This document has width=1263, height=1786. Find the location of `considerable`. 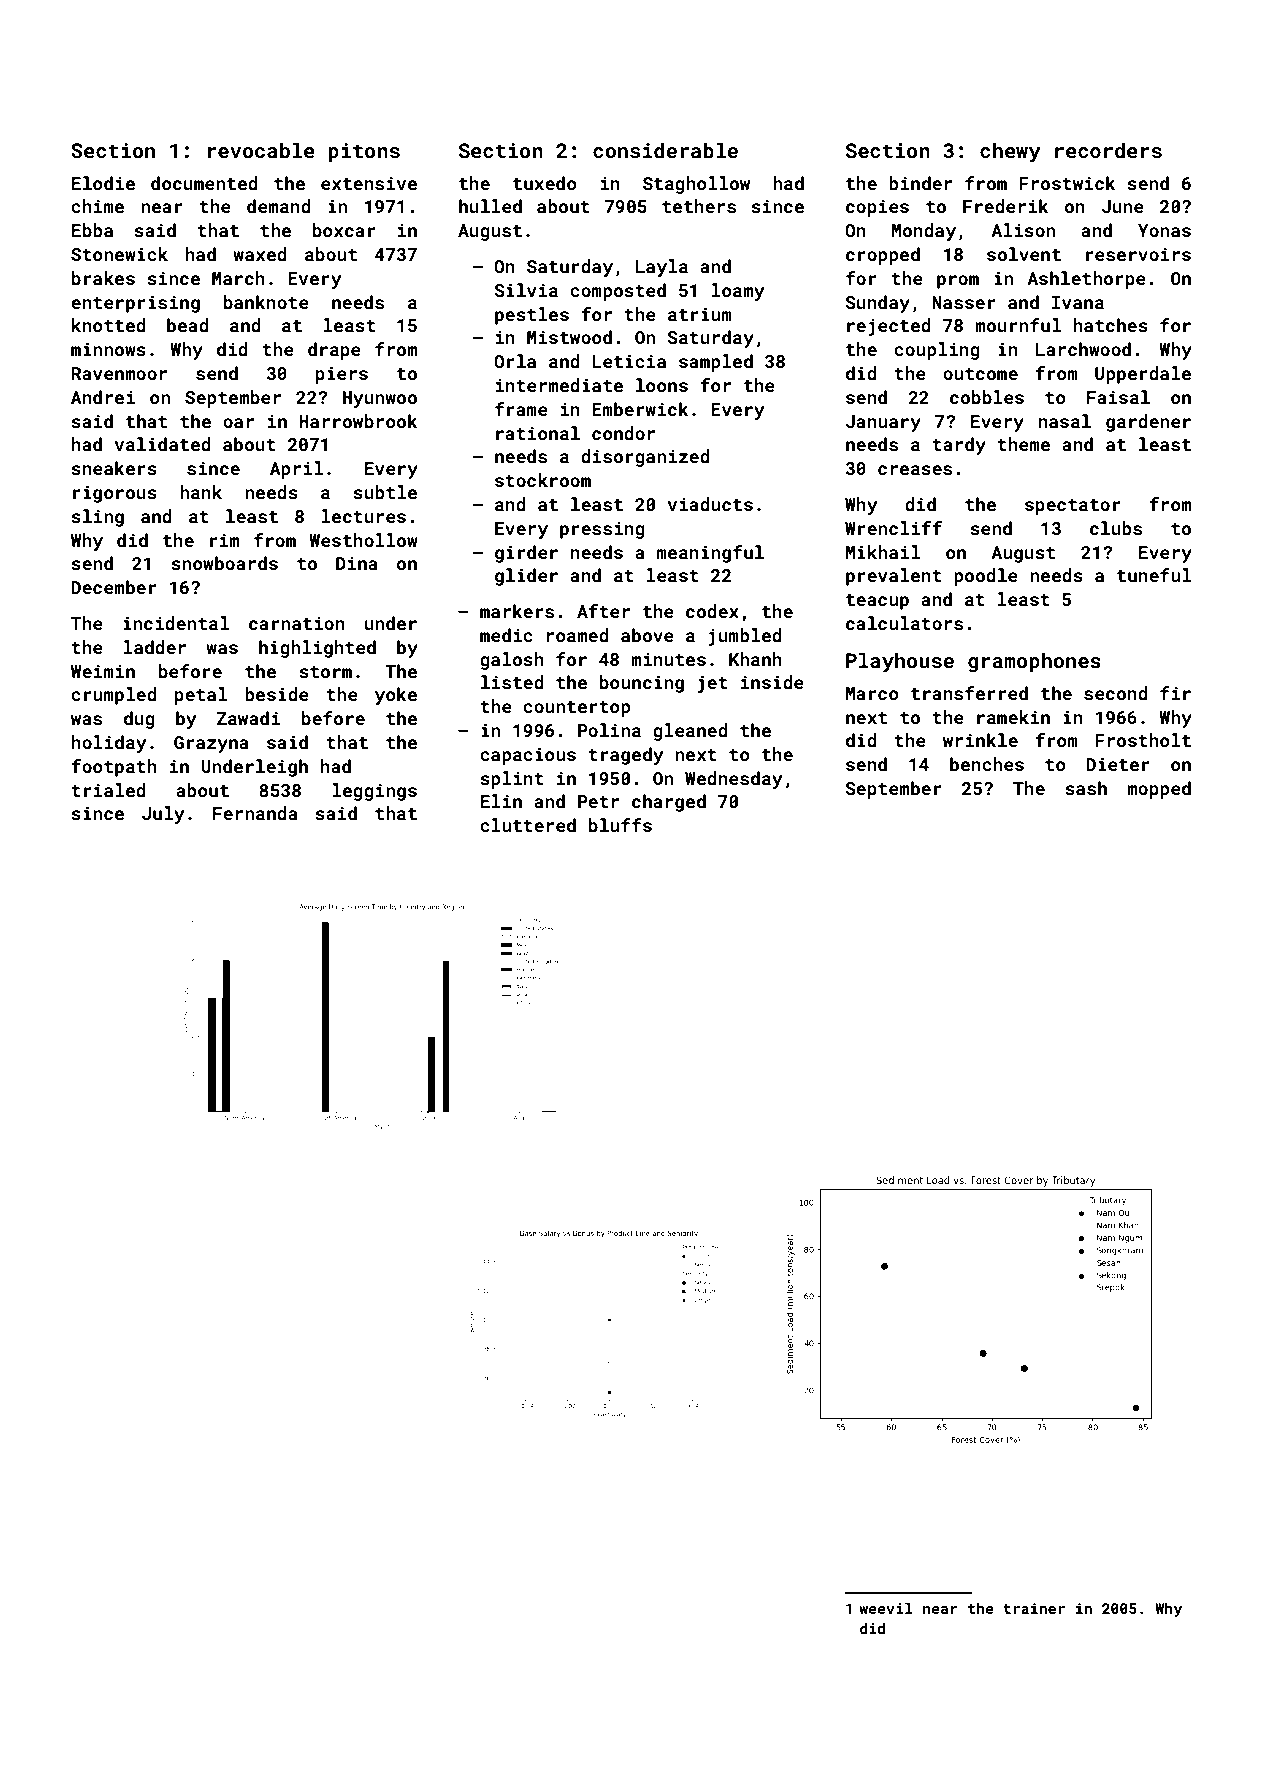

considerable is located at coordinates (665, 150).
